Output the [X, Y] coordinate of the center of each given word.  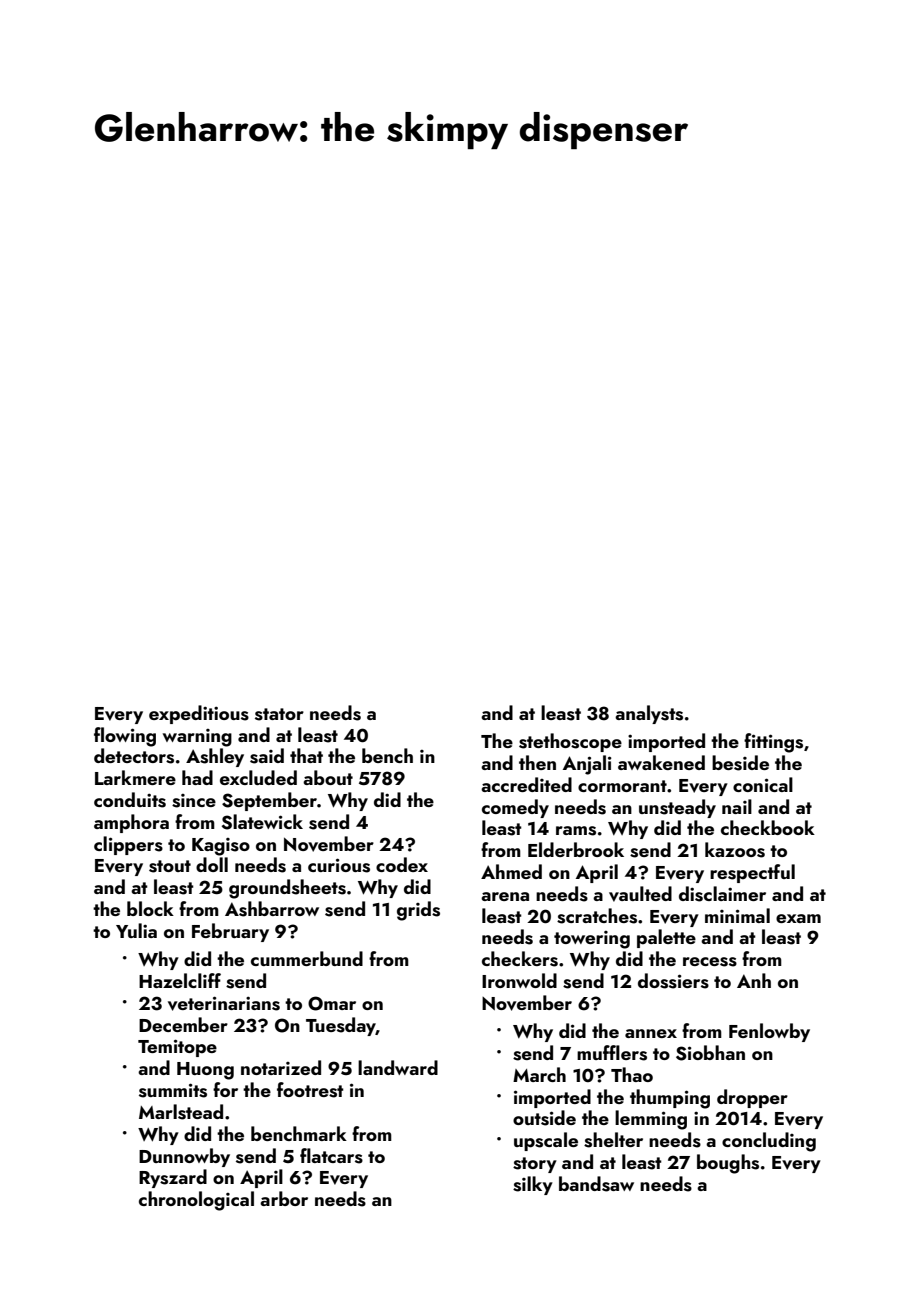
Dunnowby [184, 1157]
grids [418, 911]
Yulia [136, 930]
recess [710, 962]
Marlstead [181, 1112]
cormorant [622, 786]
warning [197, 738]
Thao [632, 1074]
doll [212, 864]
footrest [310, 1090]
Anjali [587, 765]
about [328, 777]
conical [763, 784]
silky [533, 1185]
